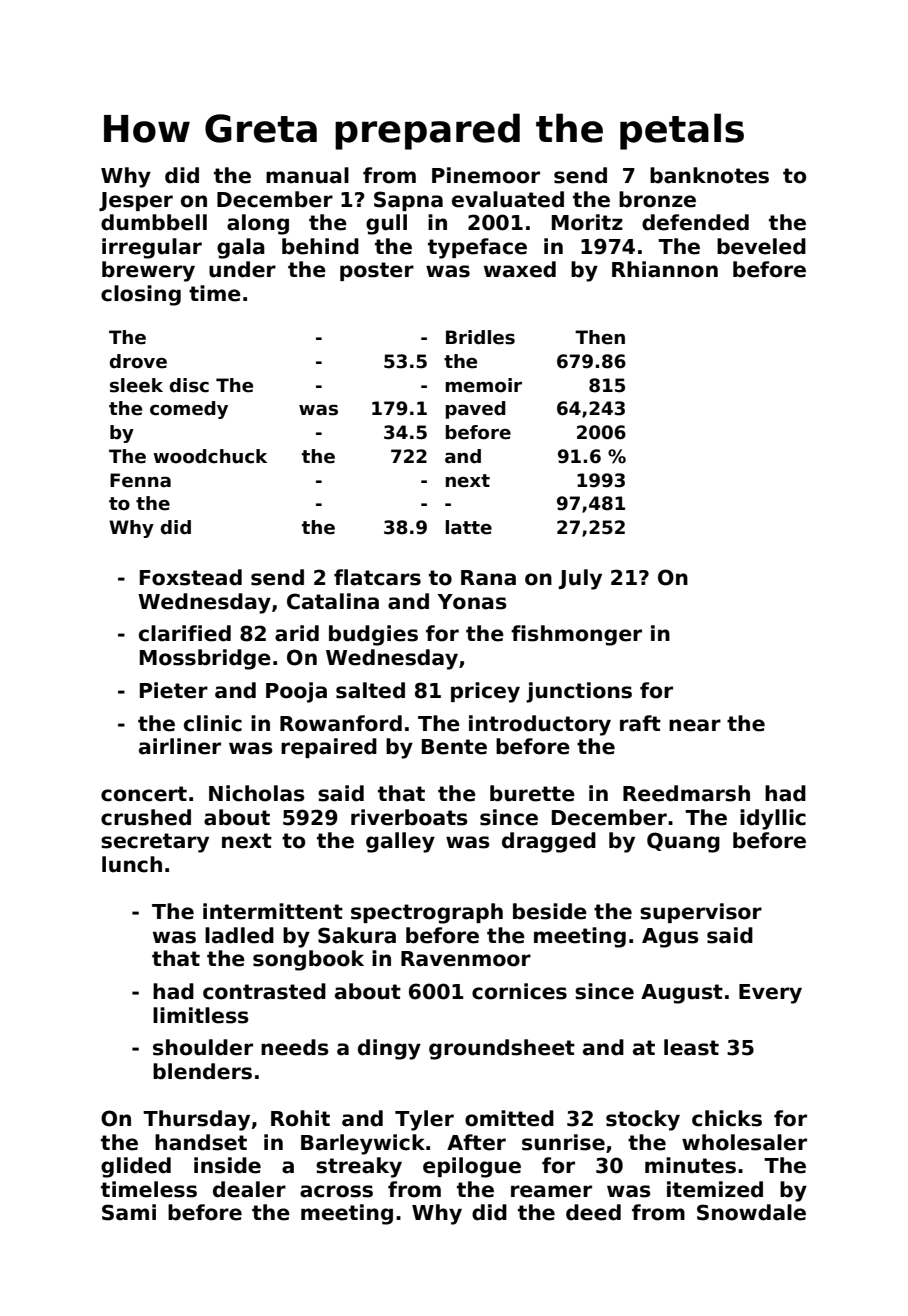 The height and width of the image is (1316, 908). Describe the element at coordinates (359, 1167) in the image. I see `streaky` at that location.
